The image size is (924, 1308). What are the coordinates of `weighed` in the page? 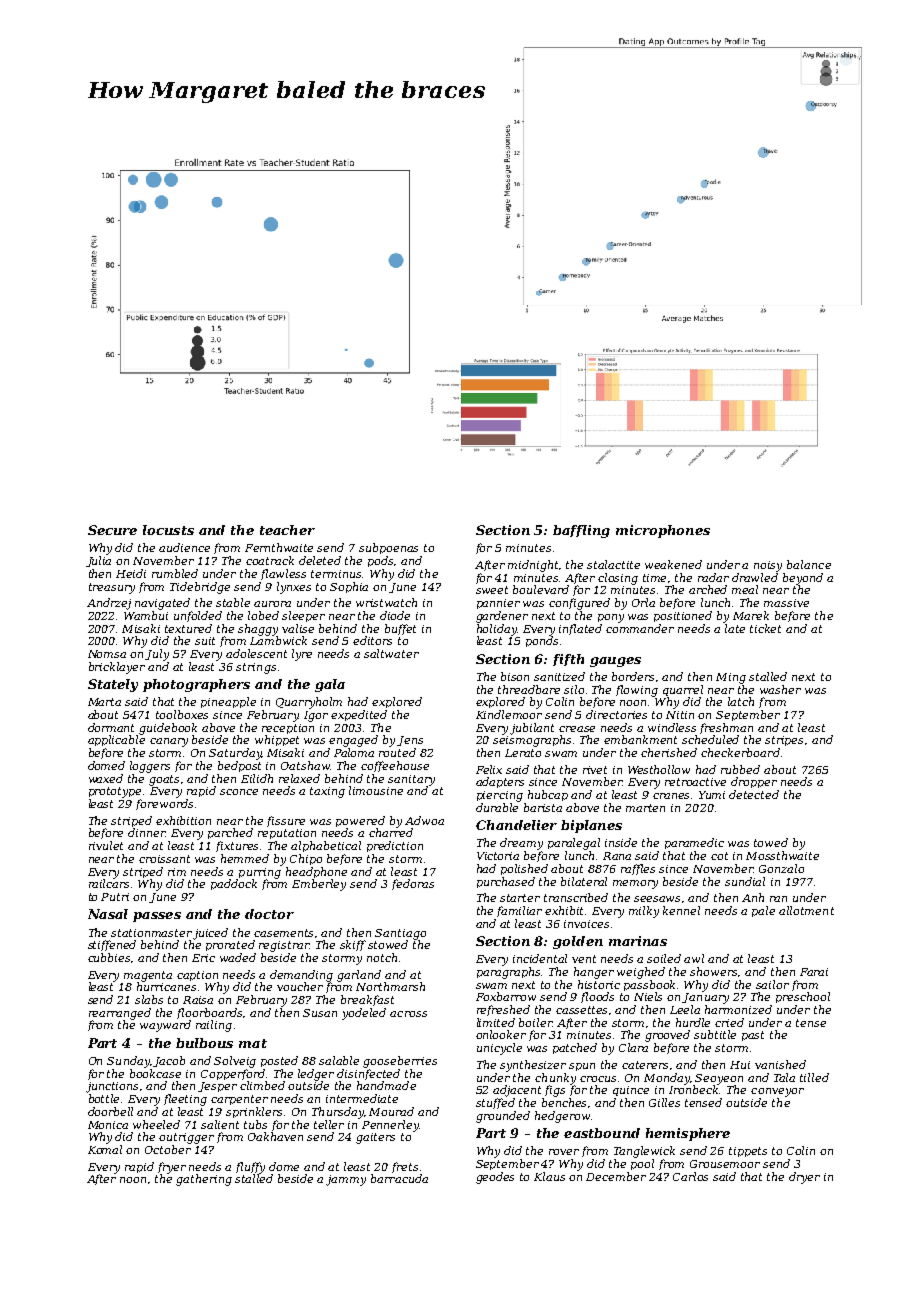 It's located at (641, 973).
